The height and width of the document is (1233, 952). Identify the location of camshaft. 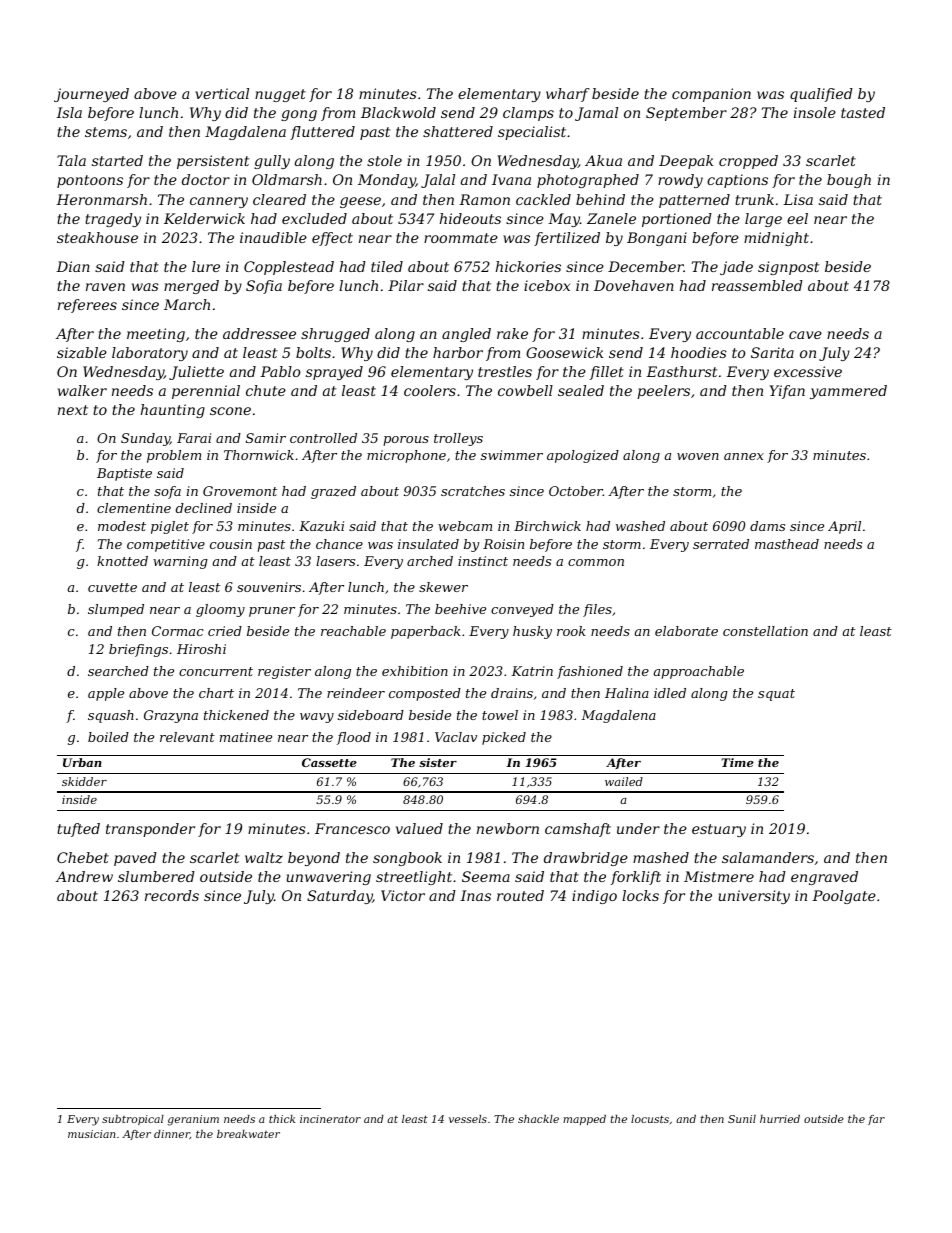
(578, 830).
